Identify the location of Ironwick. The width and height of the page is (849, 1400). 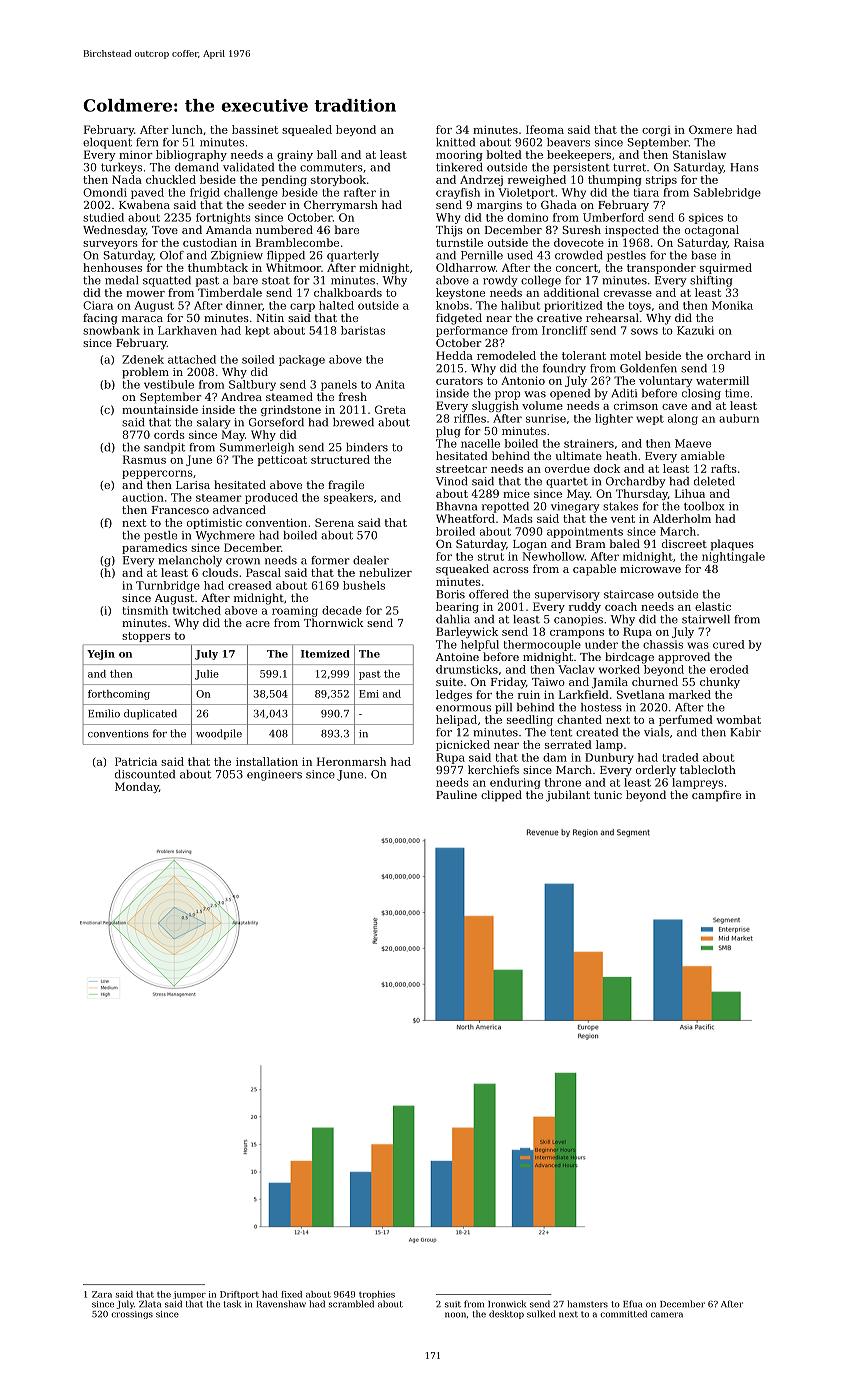
(507, 1304).
